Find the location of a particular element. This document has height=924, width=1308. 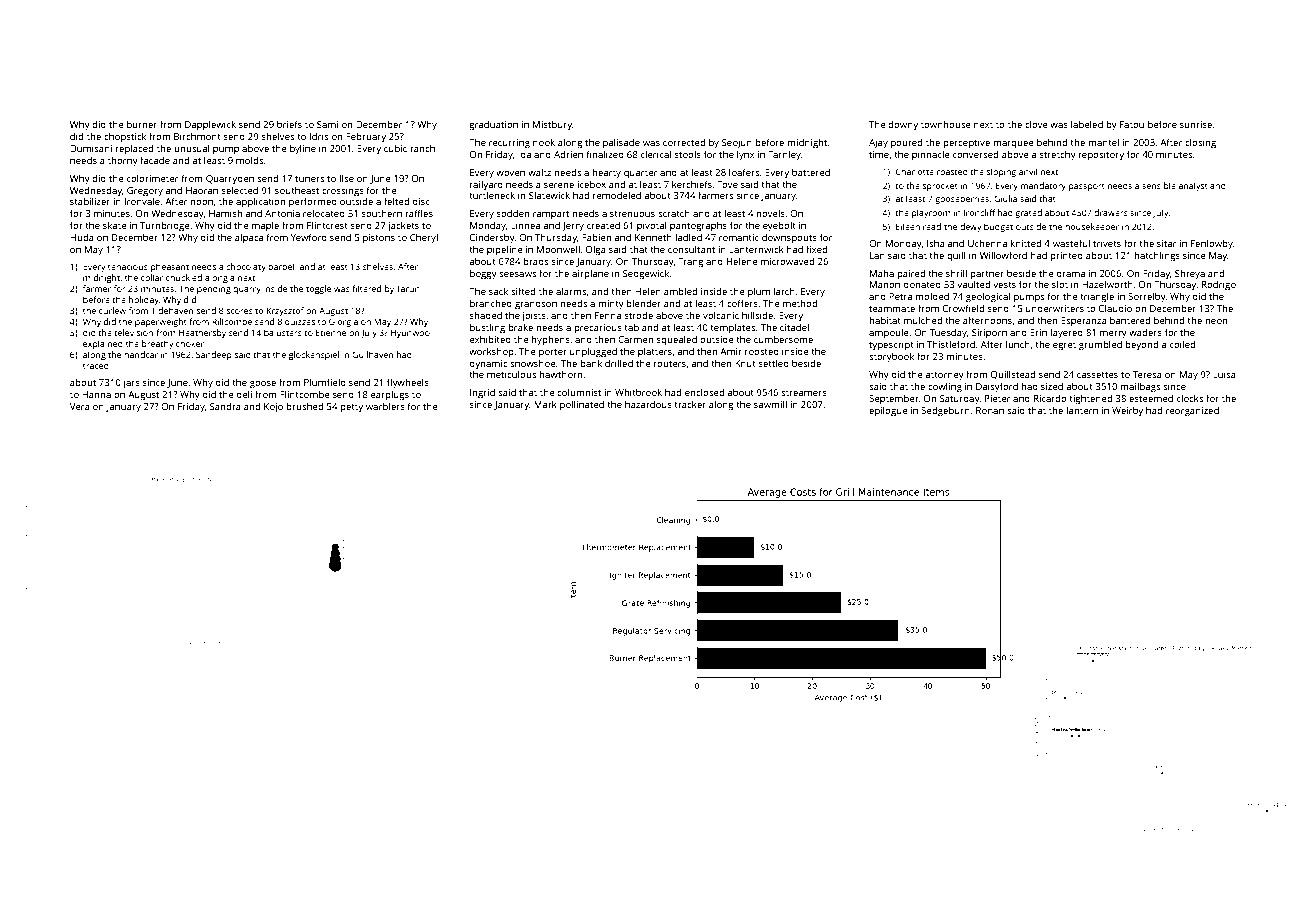

snowshoe is located at coordinates (533, 363).
